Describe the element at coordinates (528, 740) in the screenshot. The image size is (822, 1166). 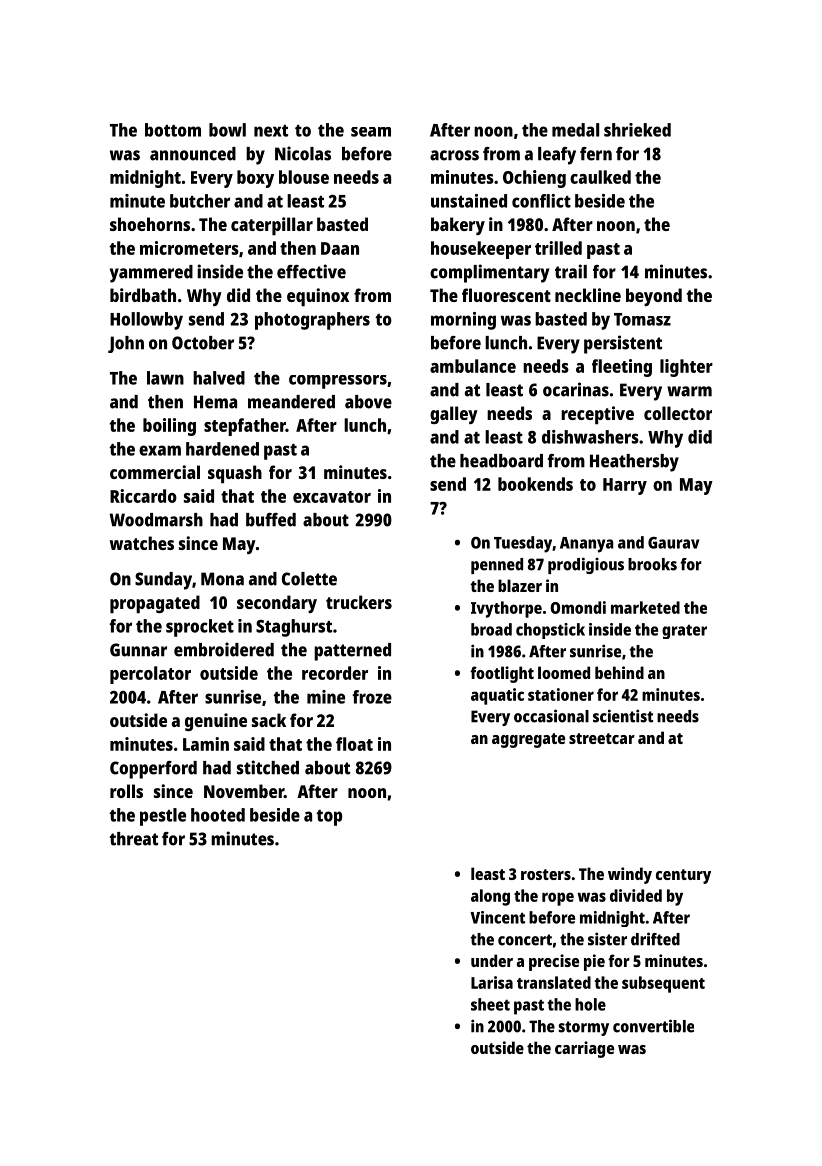
I see `aggregate` at that location.
